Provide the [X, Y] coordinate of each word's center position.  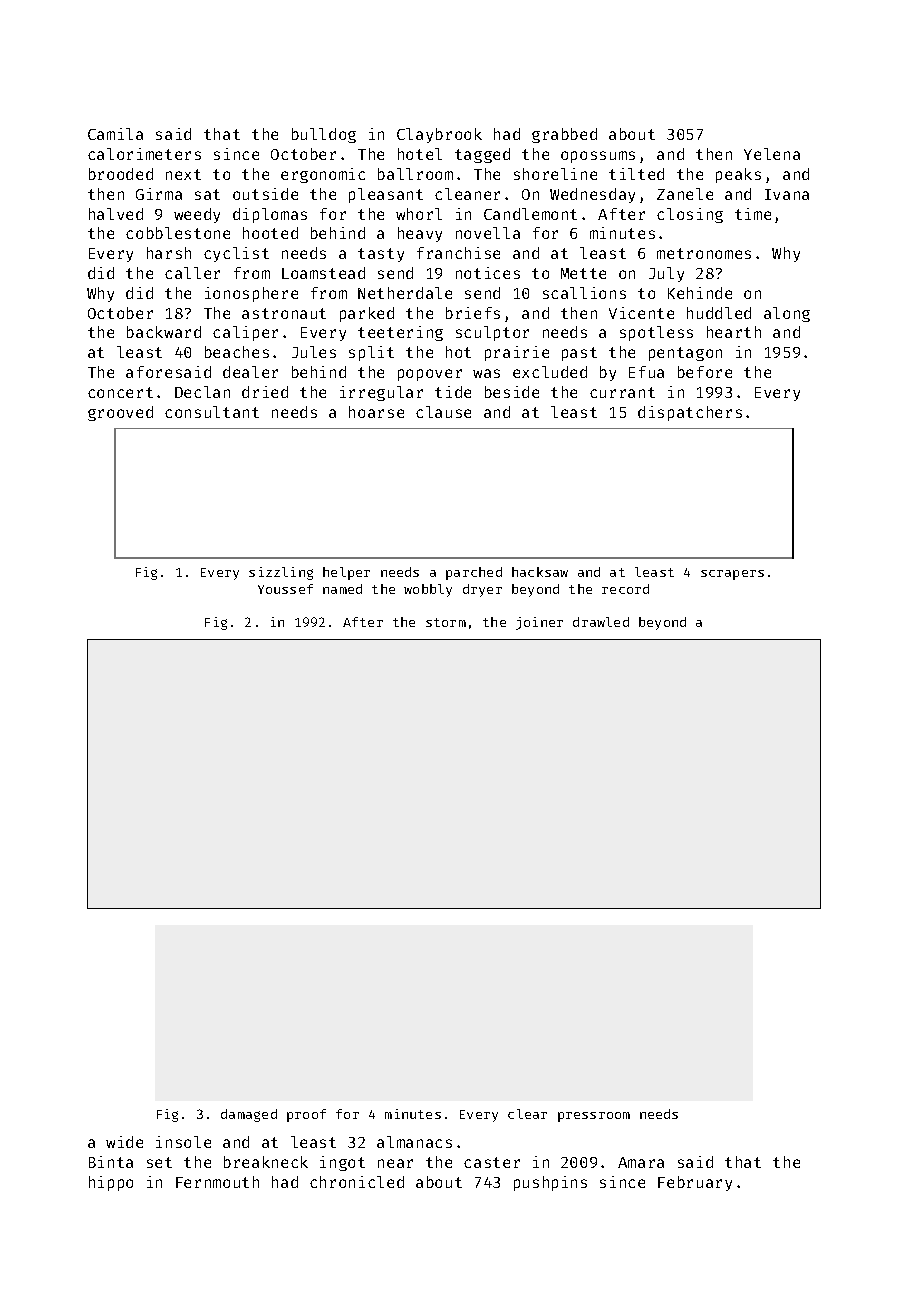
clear [527, 1114]
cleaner [467, 194]
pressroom [594, 1117]
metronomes [704, 253]
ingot [342, 1163]
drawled [601, 622]
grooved [120, 413]
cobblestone [178, 233]
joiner [539, 623]
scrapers [732, 575]
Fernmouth [217, 1182]
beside [512, 392]
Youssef [285, 589]
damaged [249, 1115]
